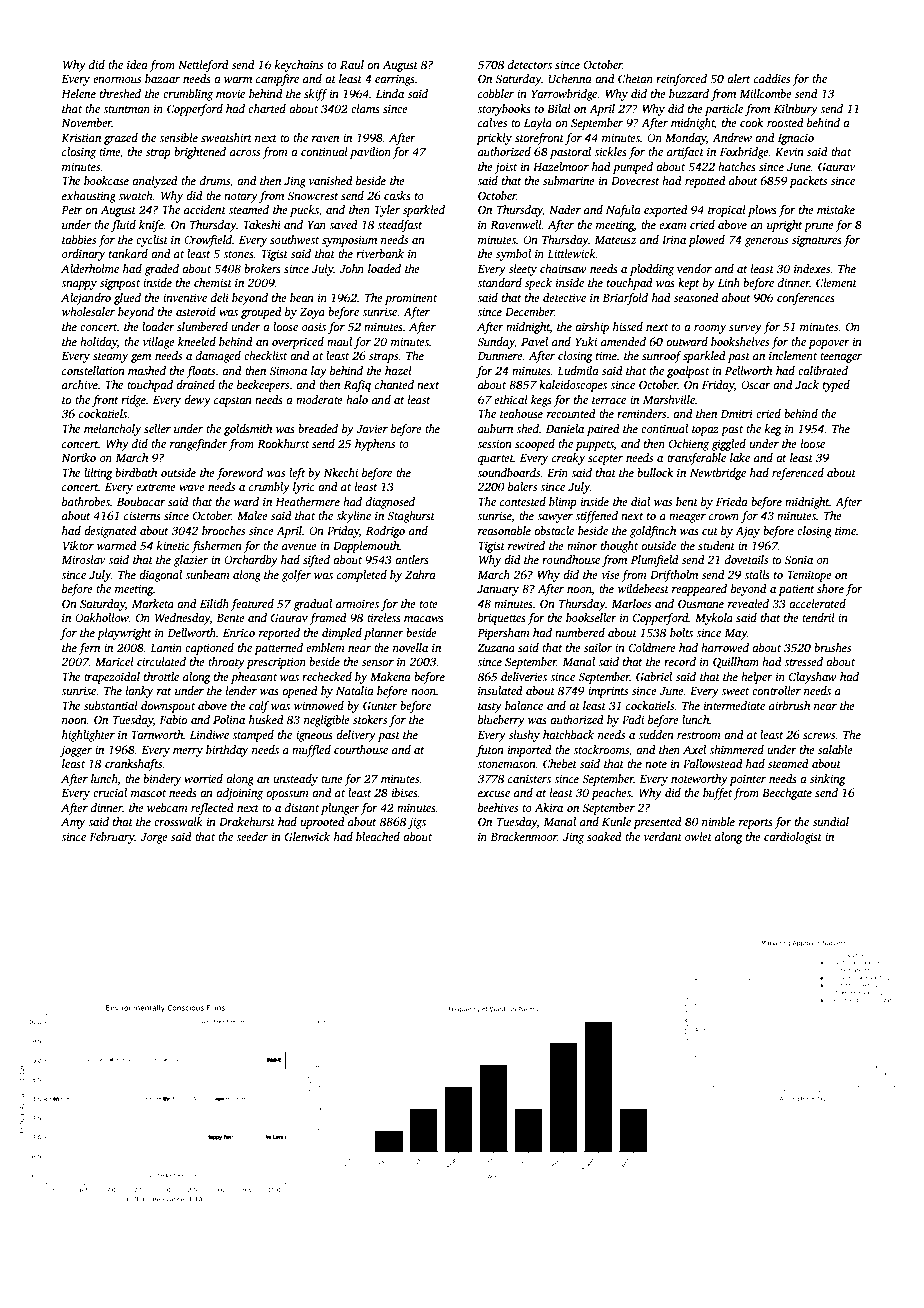 This page has height=1308, width=924. I want to click on Jorge, so click(154, 838).
